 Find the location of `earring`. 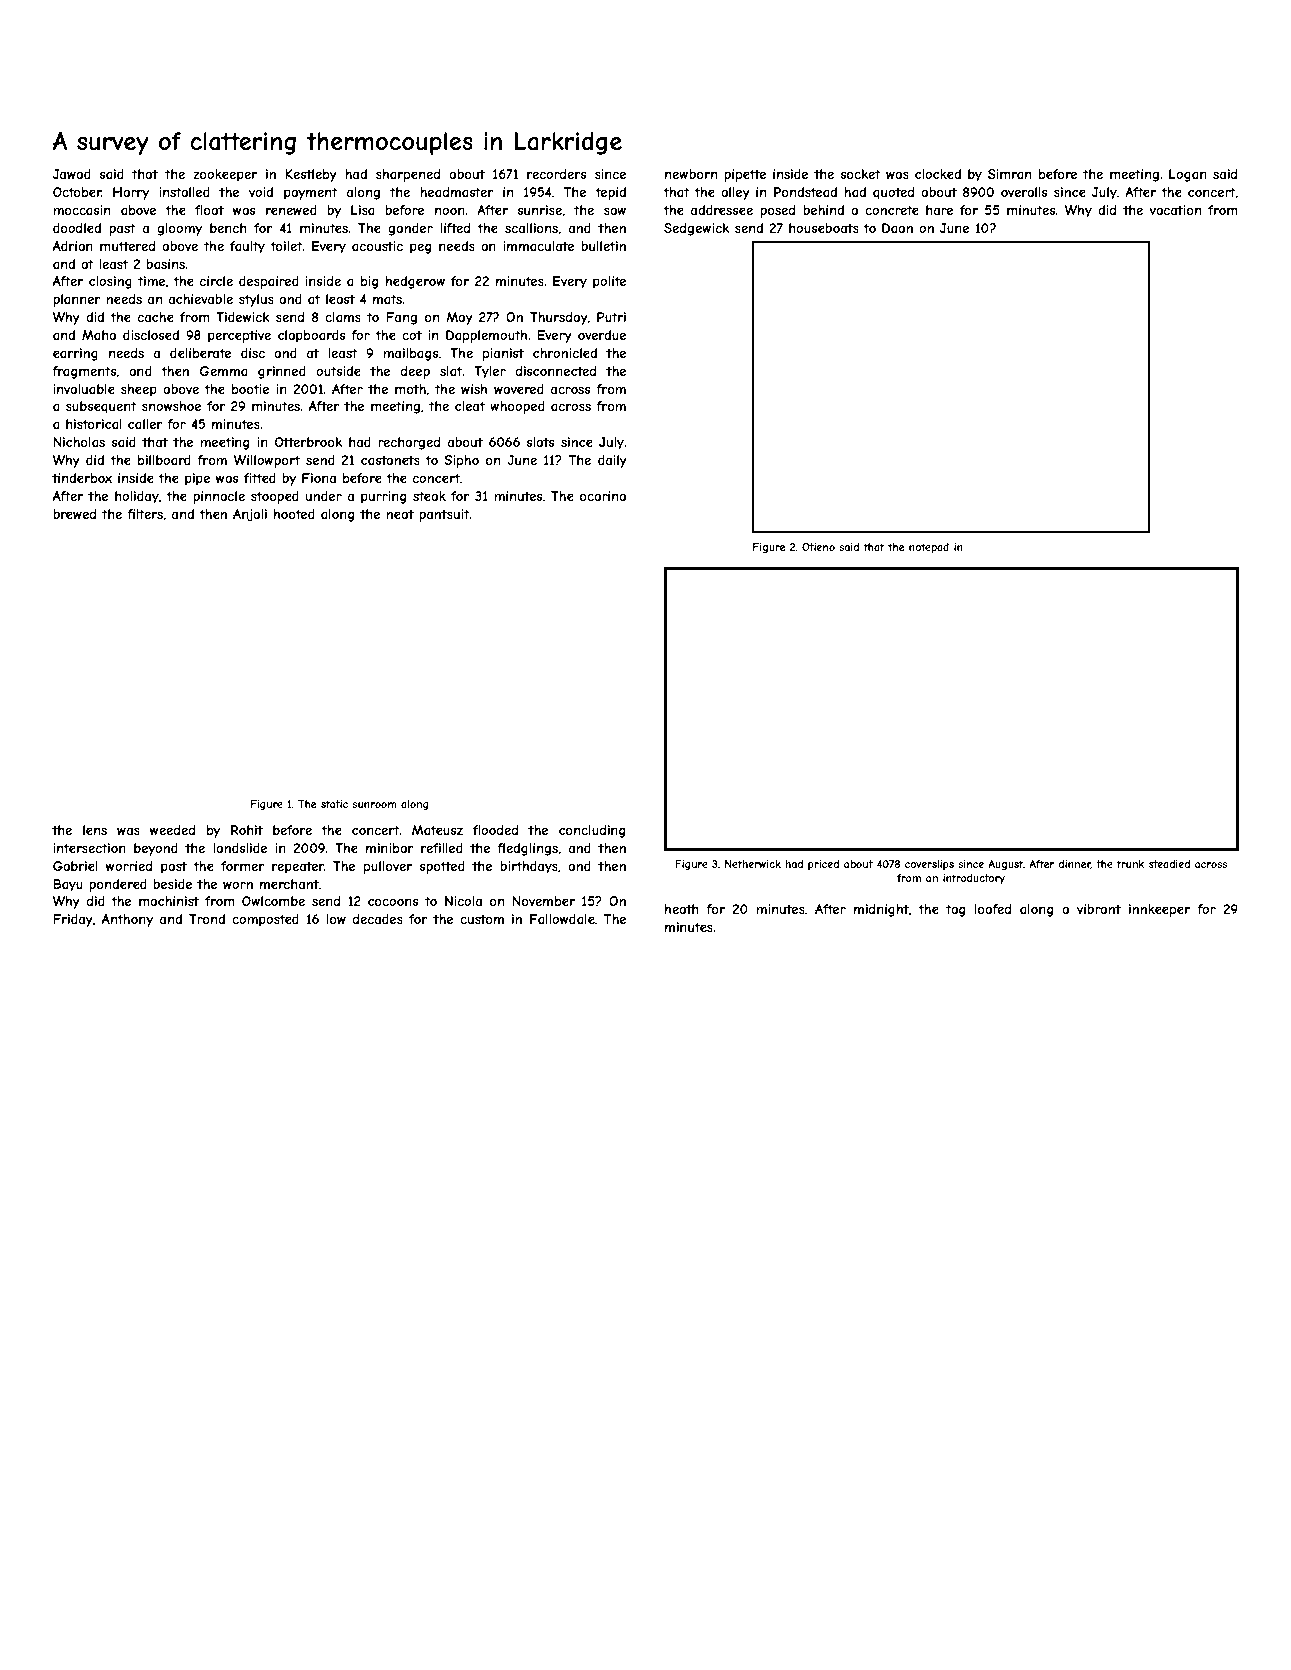

earring is located at coordinates (75, 354).
